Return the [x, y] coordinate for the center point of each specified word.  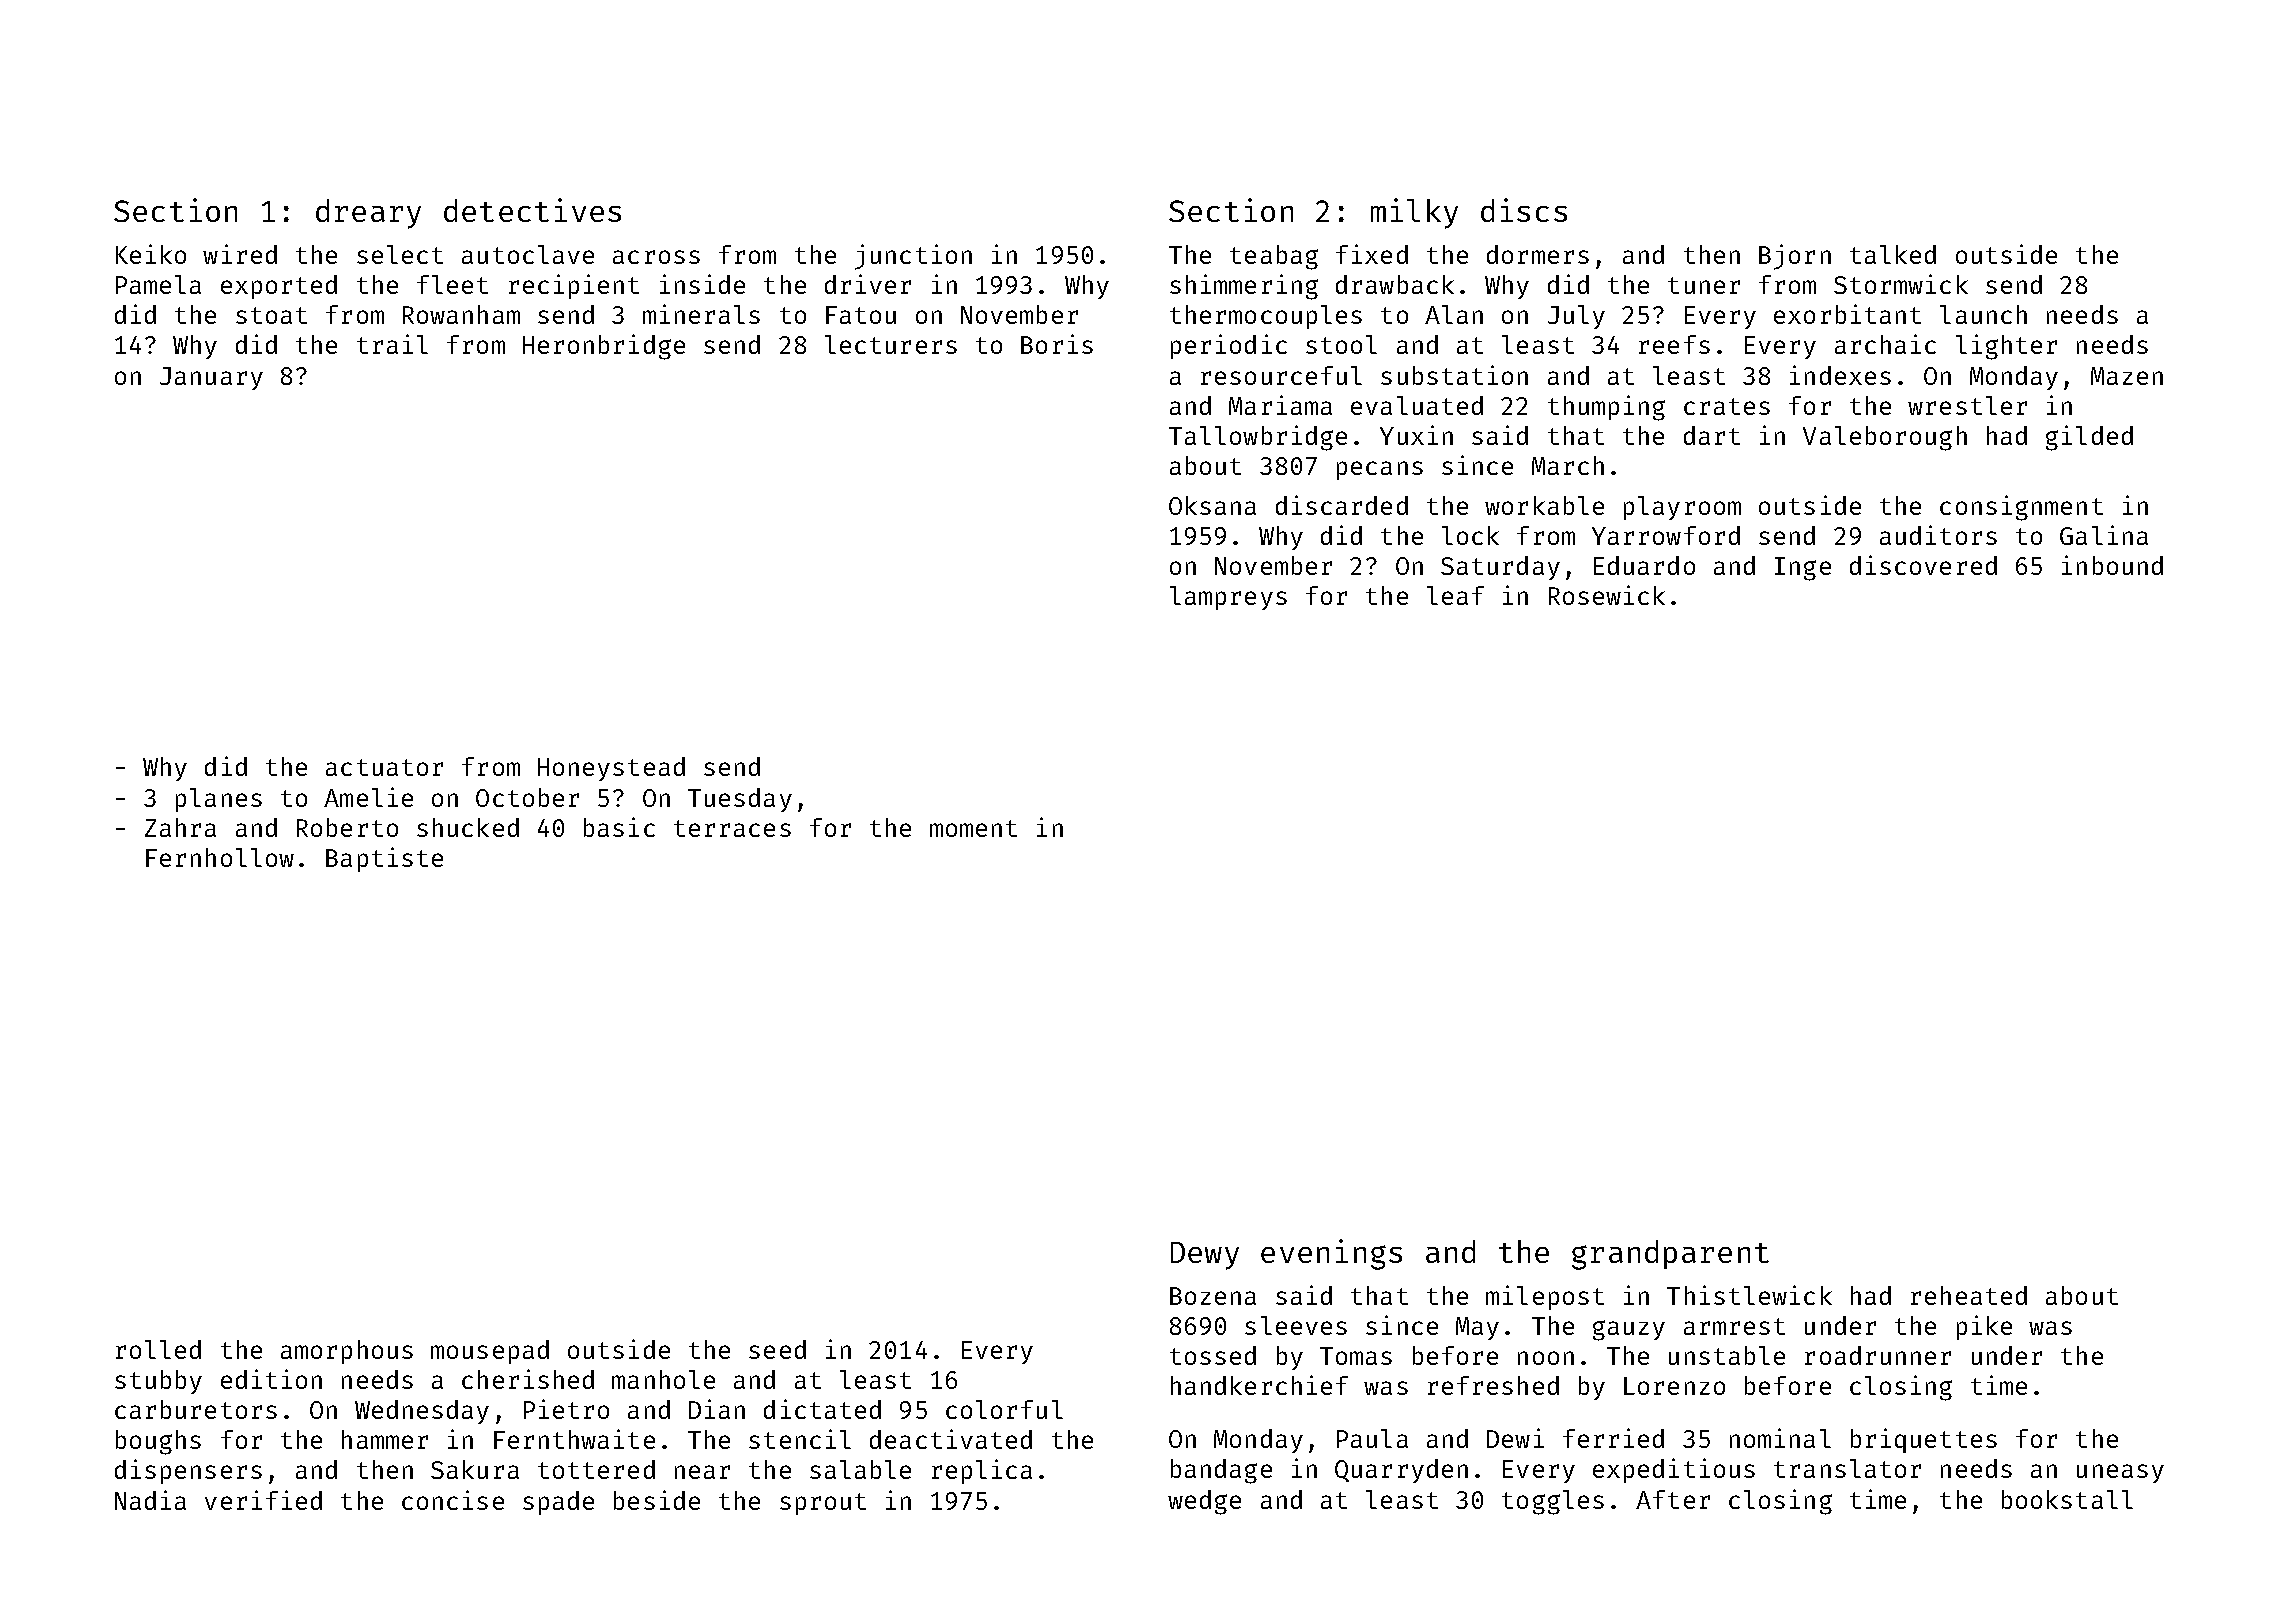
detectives [532, 210]
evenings [1331, 1254]
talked [1893, 254]
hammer [385, 1439]
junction [913, 257]
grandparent [1670, 1255]
